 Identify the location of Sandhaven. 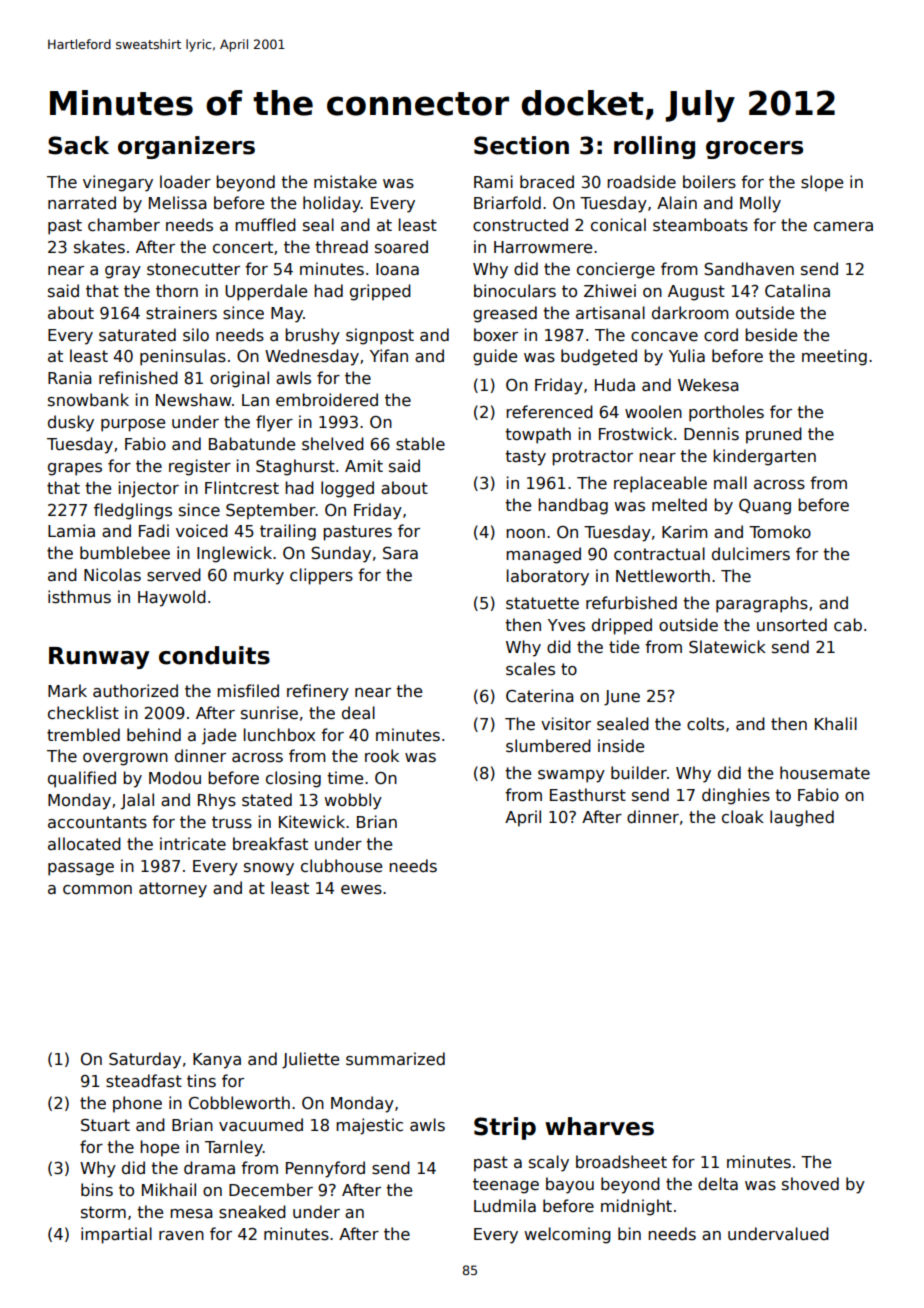
(749, 269).
